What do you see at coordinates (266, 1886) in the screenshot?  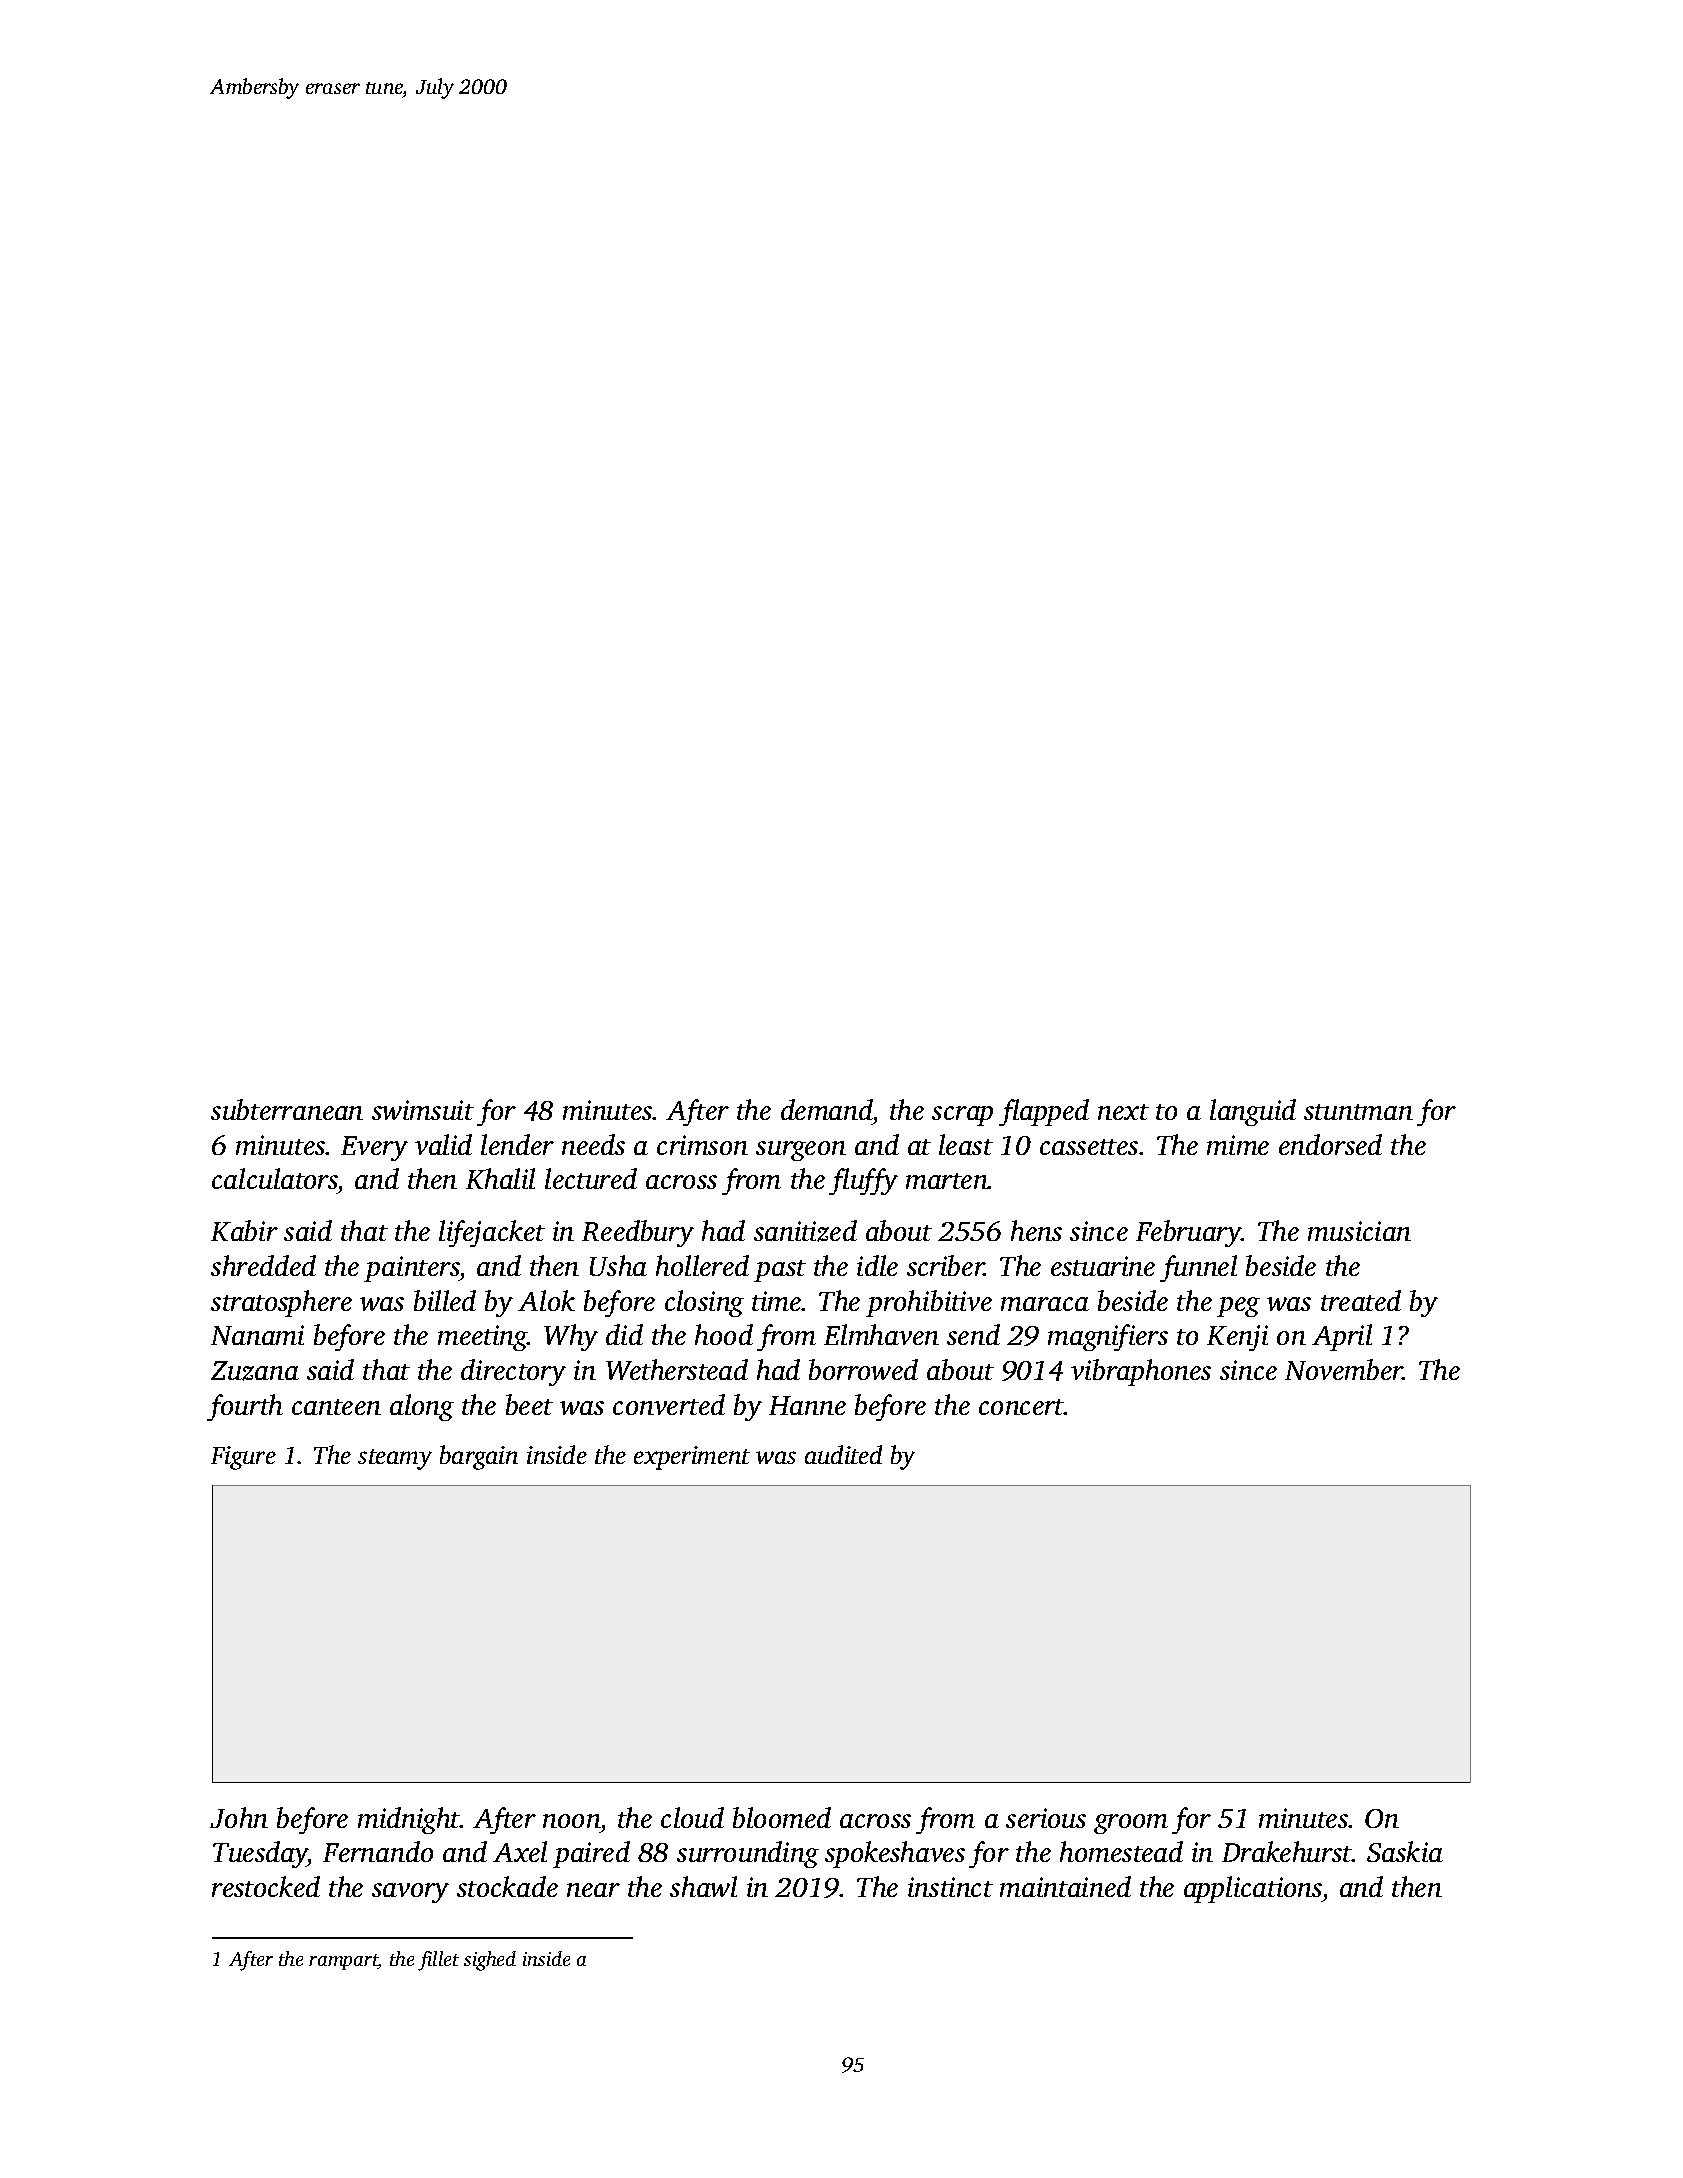 I see `restocked` at bounding box center [266, 1886].
